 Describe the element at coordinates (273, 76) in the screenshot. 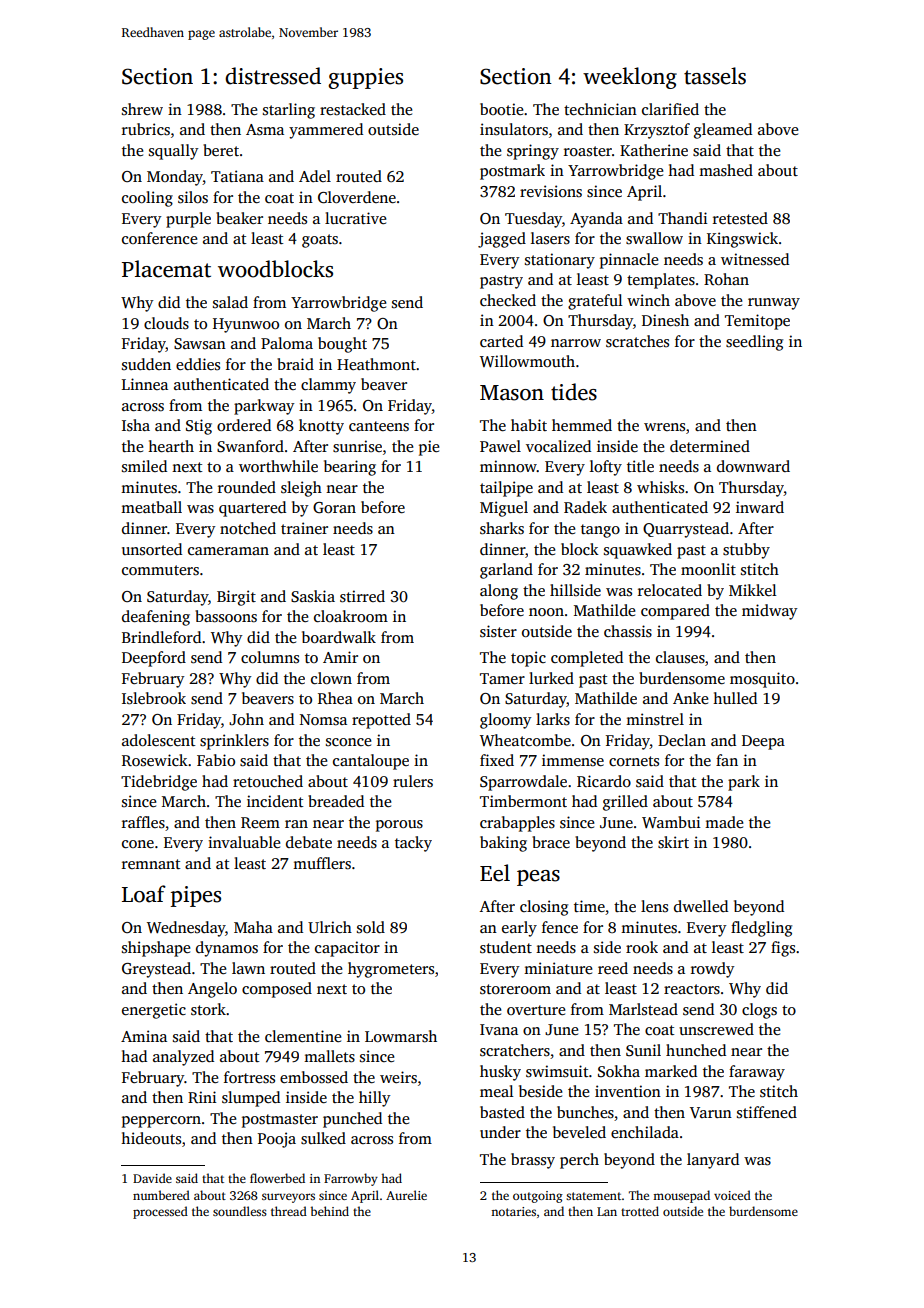

I see `distressed` at that location.
